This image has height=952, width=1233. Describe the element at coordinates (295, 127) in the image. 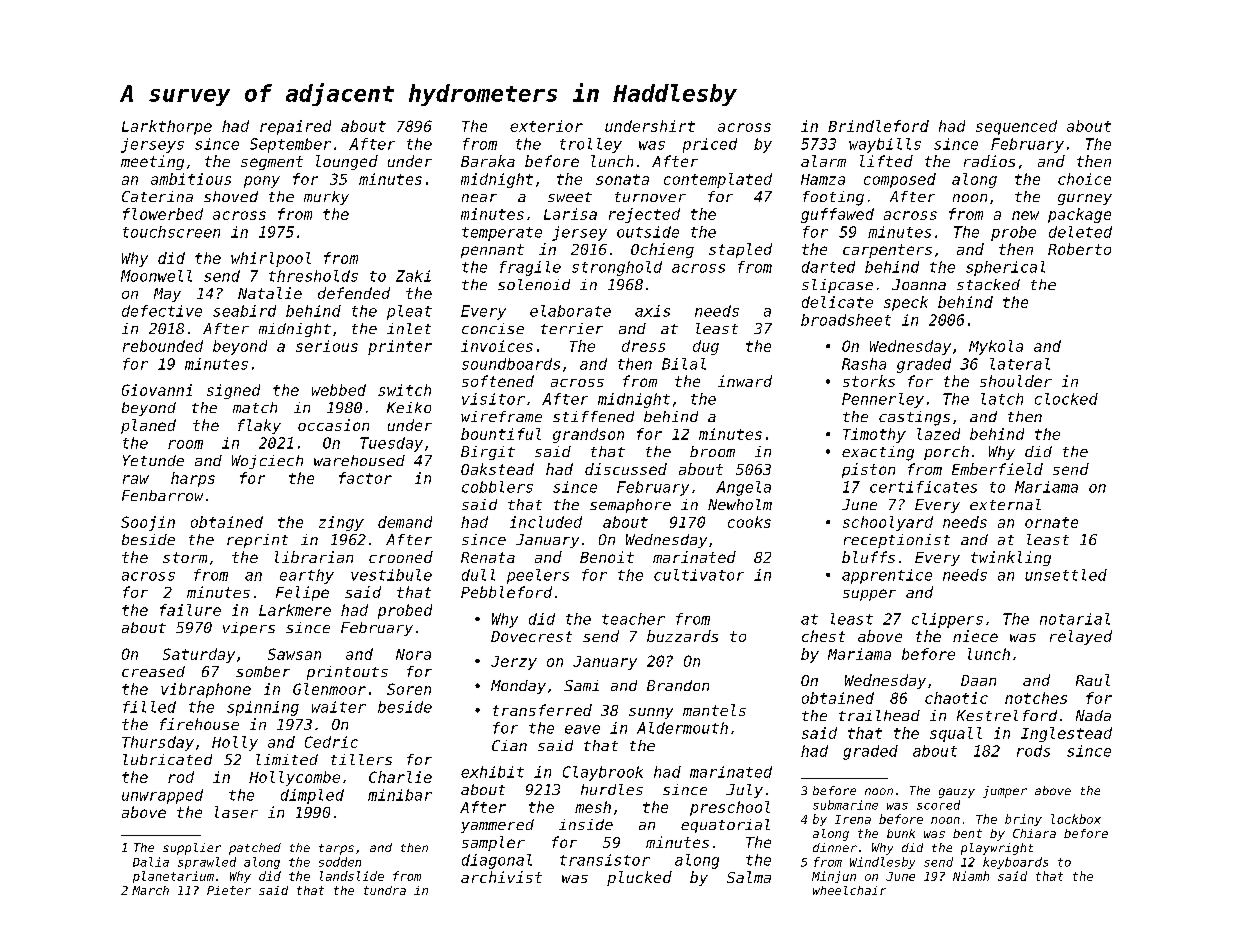

I see `repaired` at that location.
